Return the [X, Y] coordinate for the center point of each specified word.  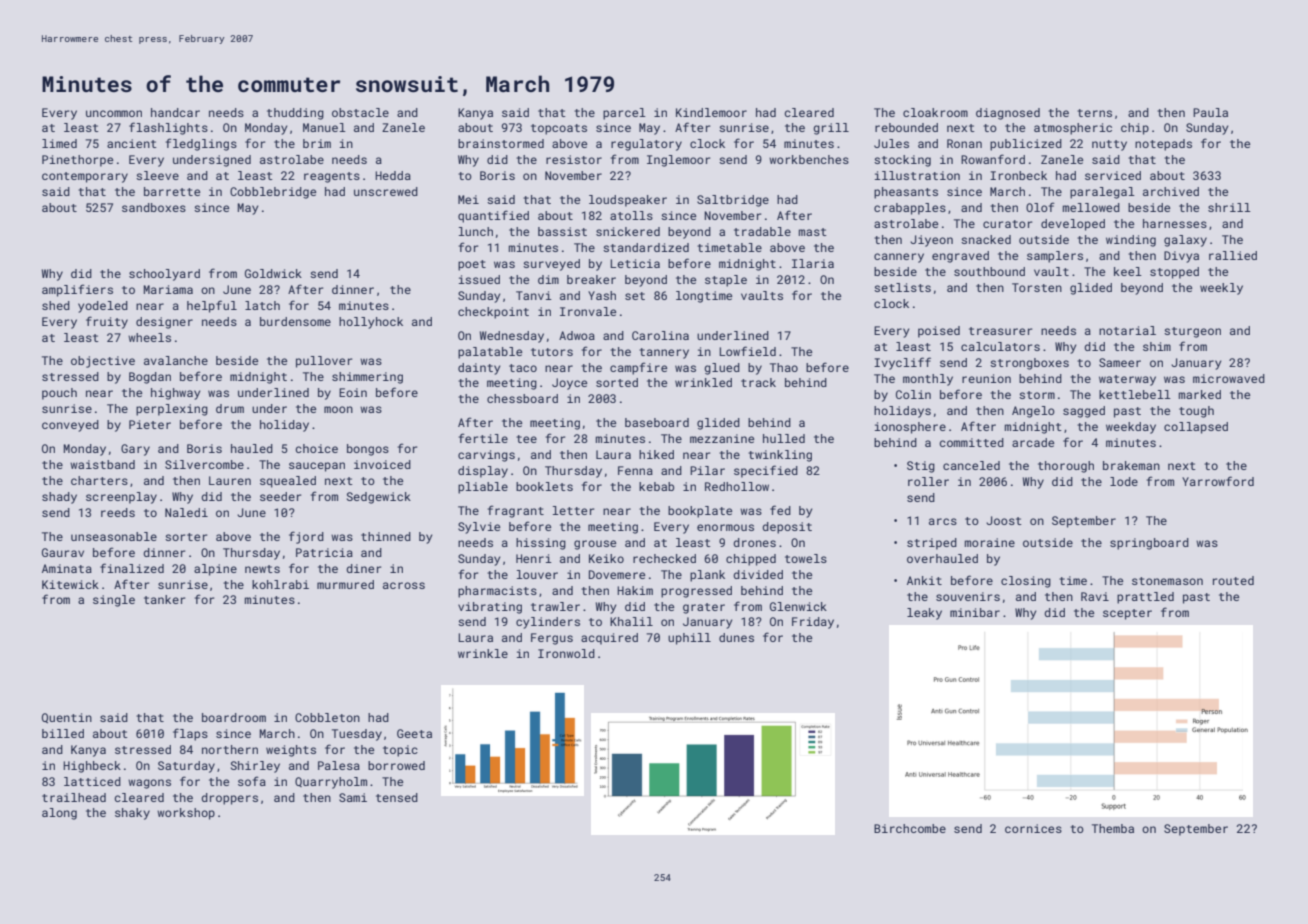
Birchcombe [910, 828]
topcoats [559, 129]
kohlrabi [280, 584]
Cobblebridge [273, 193]
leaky [924, 614]
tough [1196, 412]
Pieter [150, 424]
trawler [555, 606]
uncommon [114, 113]
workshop [186, 814]
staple [726, 281]
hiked [656, 454]
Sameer [1120, 362]
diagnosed [1008, 114]
